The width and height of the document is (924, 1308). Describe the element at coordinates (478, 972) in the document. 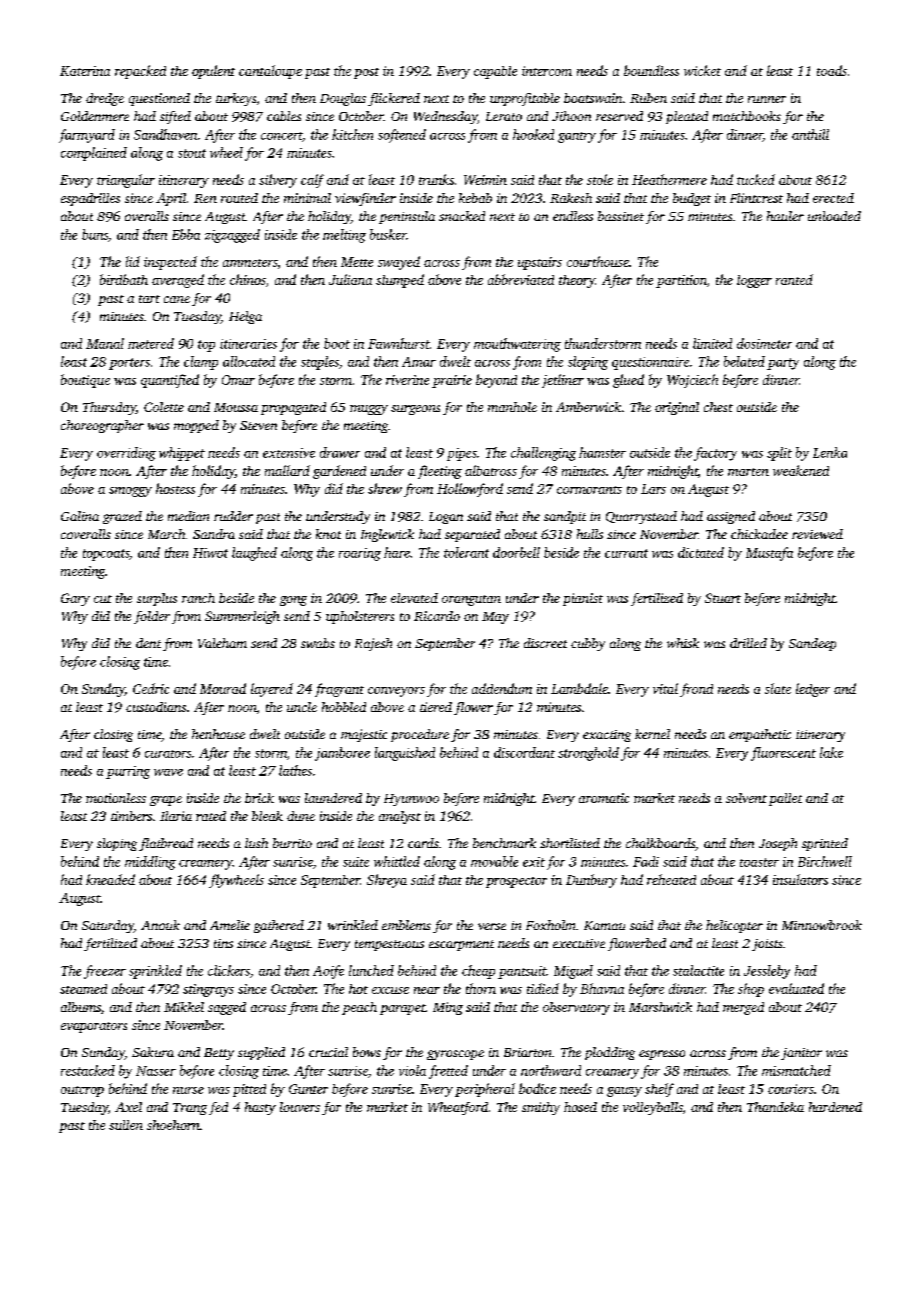

I see `cheap` at that location.
